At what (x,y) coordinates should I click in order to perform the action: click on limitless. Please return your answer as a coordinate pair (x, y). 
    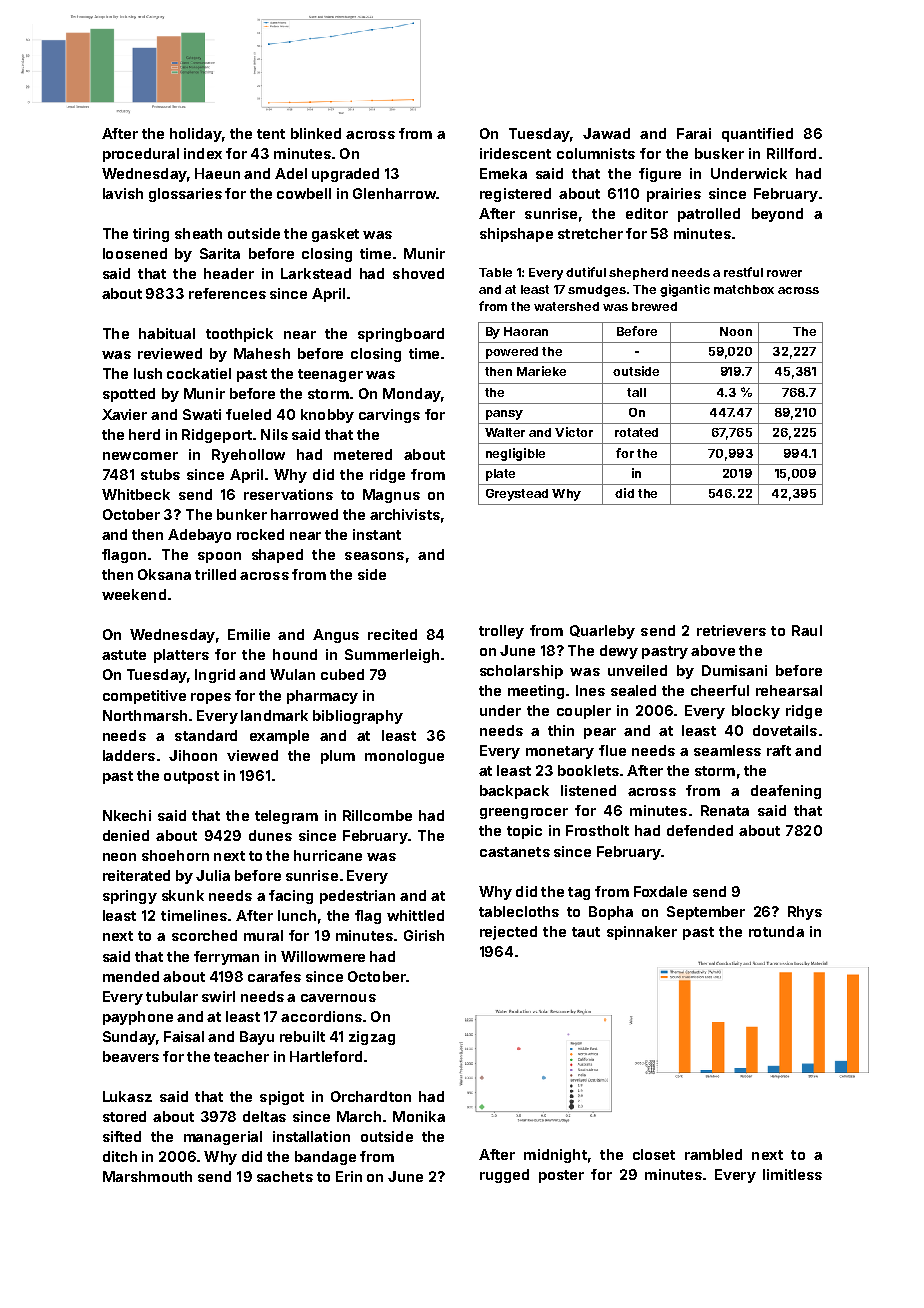
    Looking at the image, I should click on (792, 1174).
